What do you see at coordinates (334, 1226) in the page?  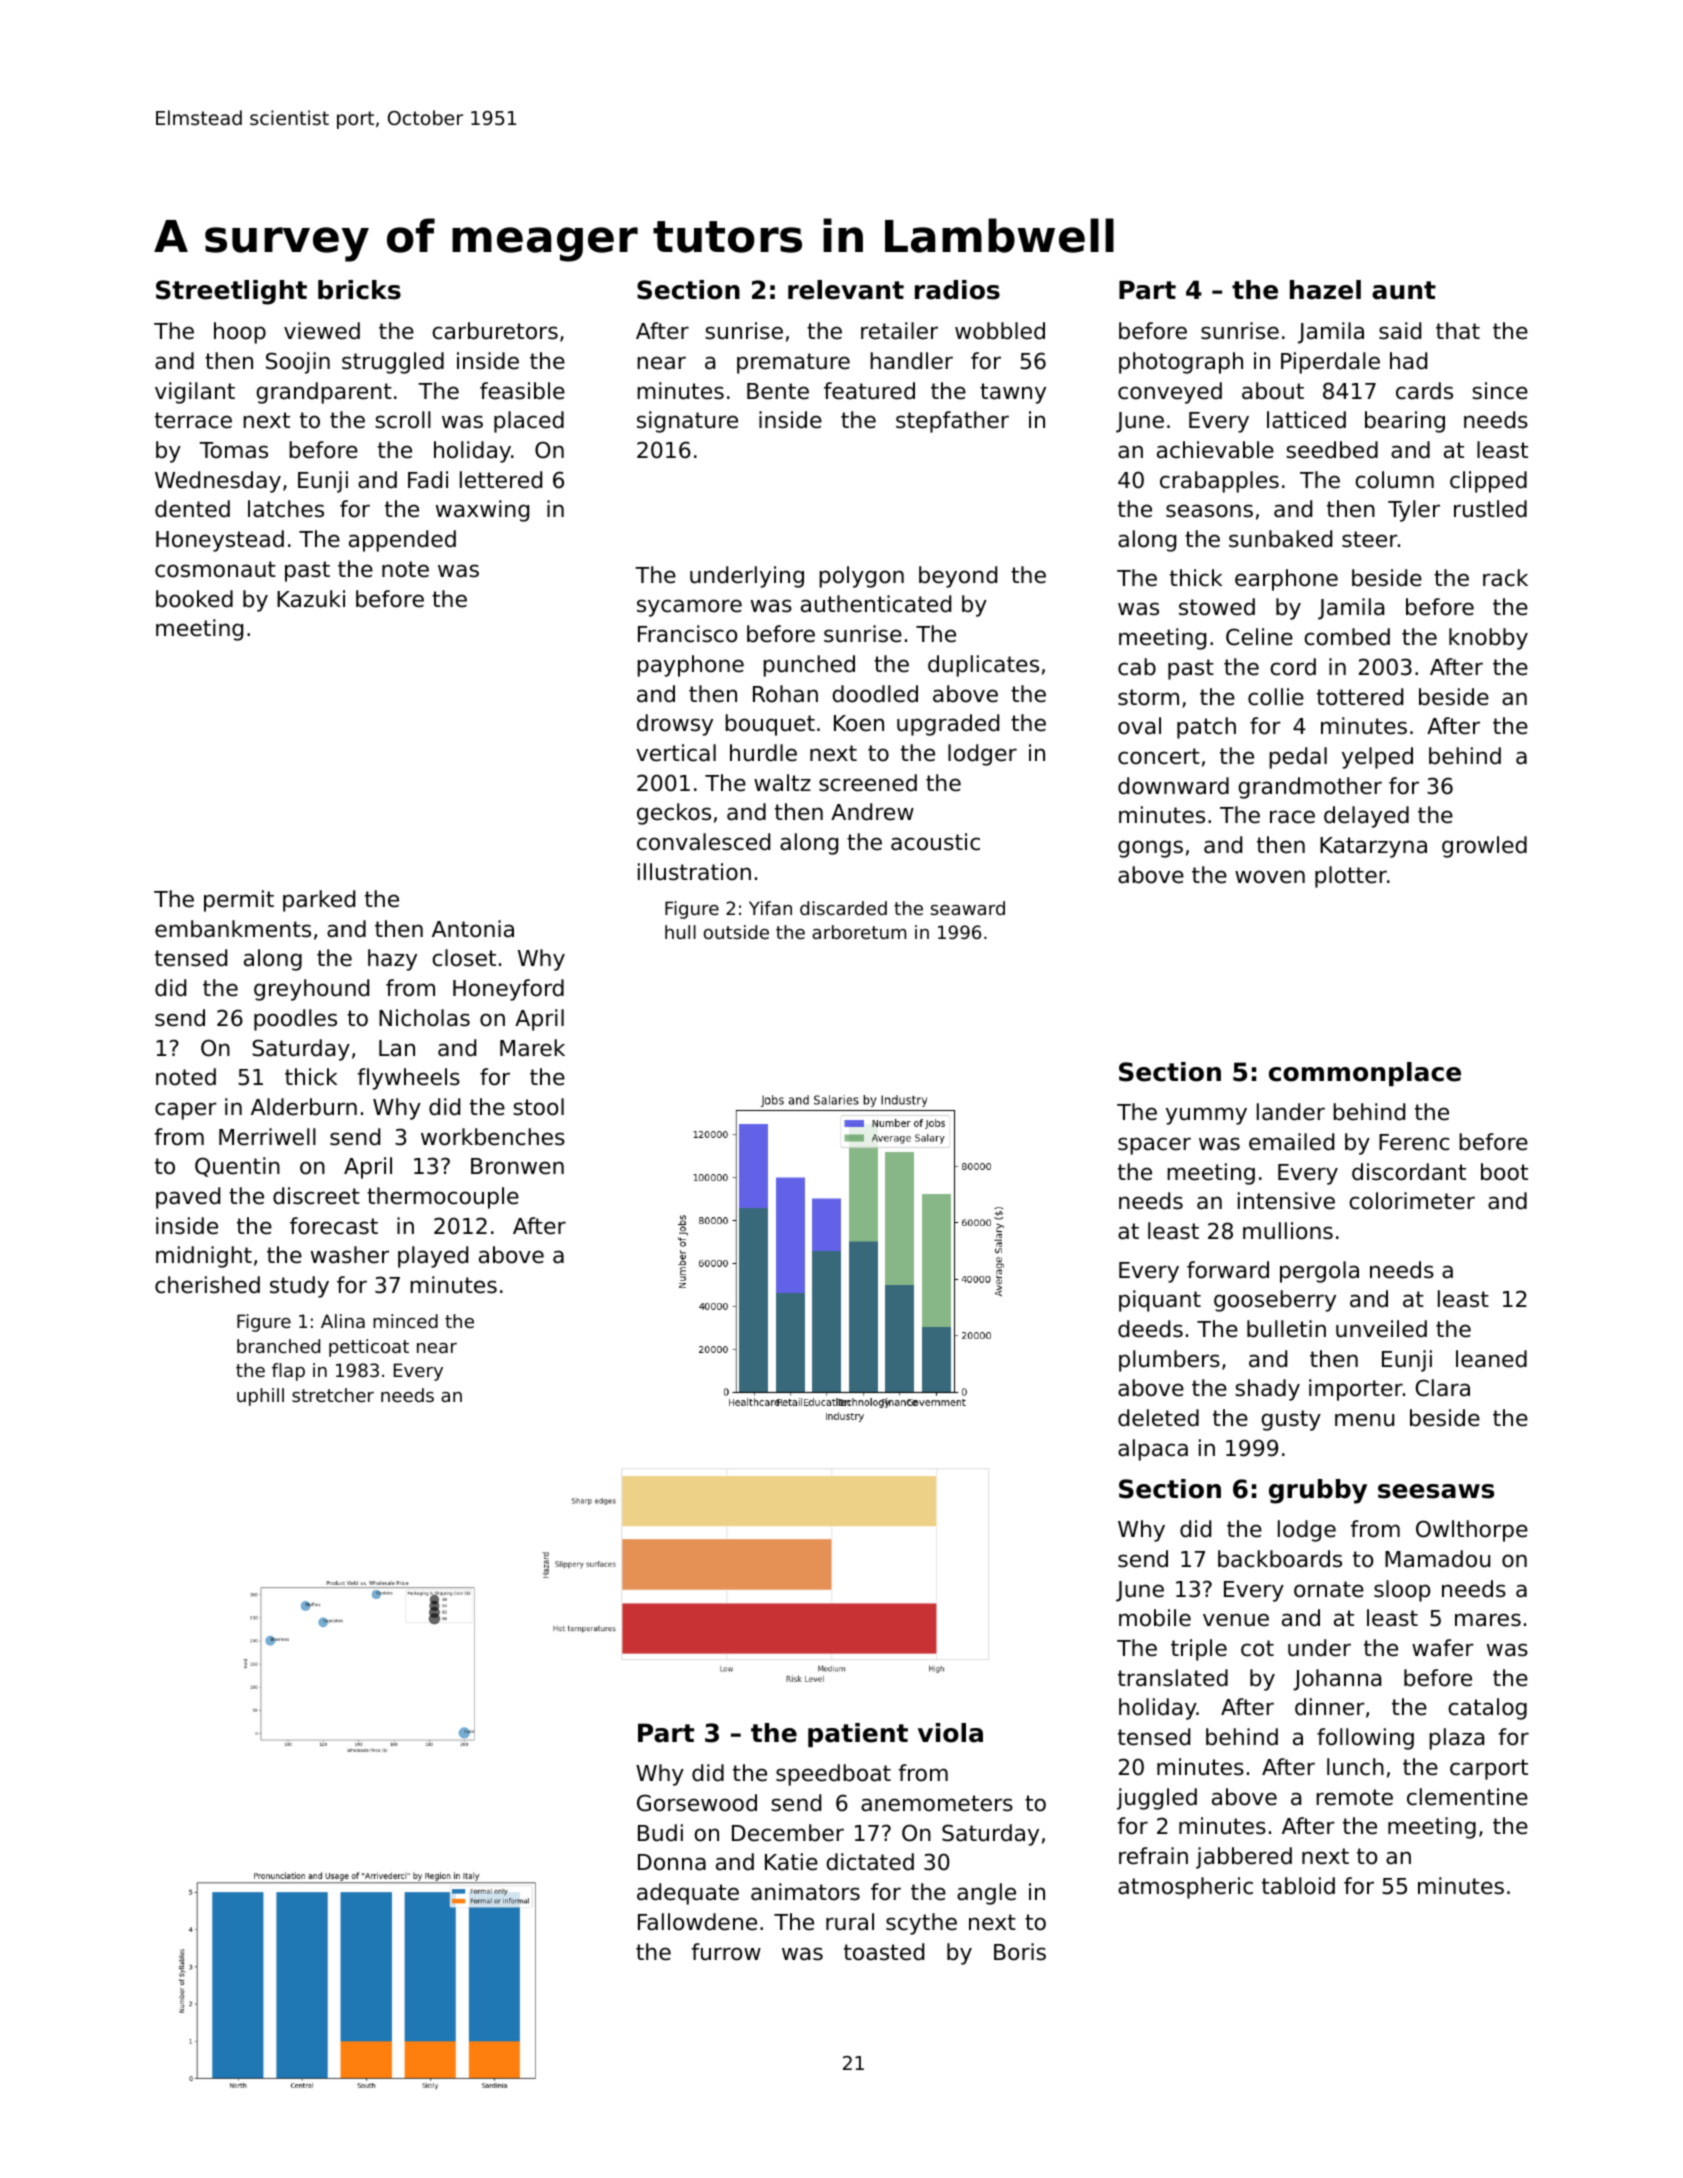 I see `forecast` at bounding box center [334, 1226].
